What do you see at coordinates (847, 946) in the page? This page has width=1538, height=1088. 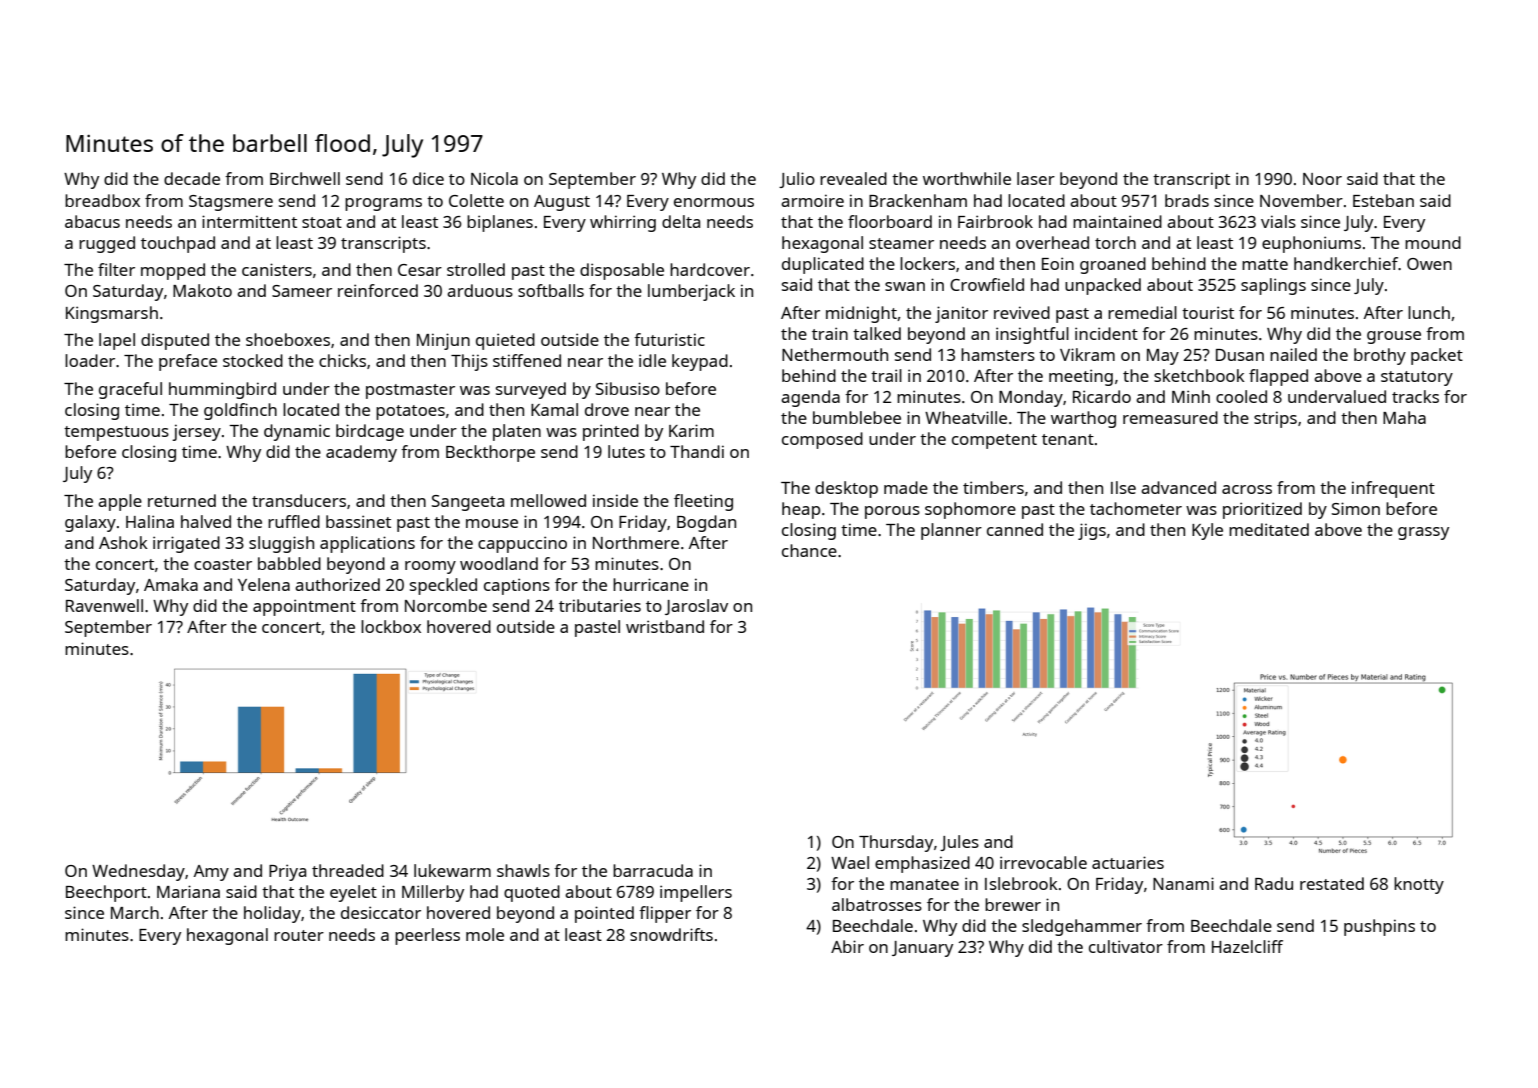 I see `Abir` at bounding box center [847, 946].
